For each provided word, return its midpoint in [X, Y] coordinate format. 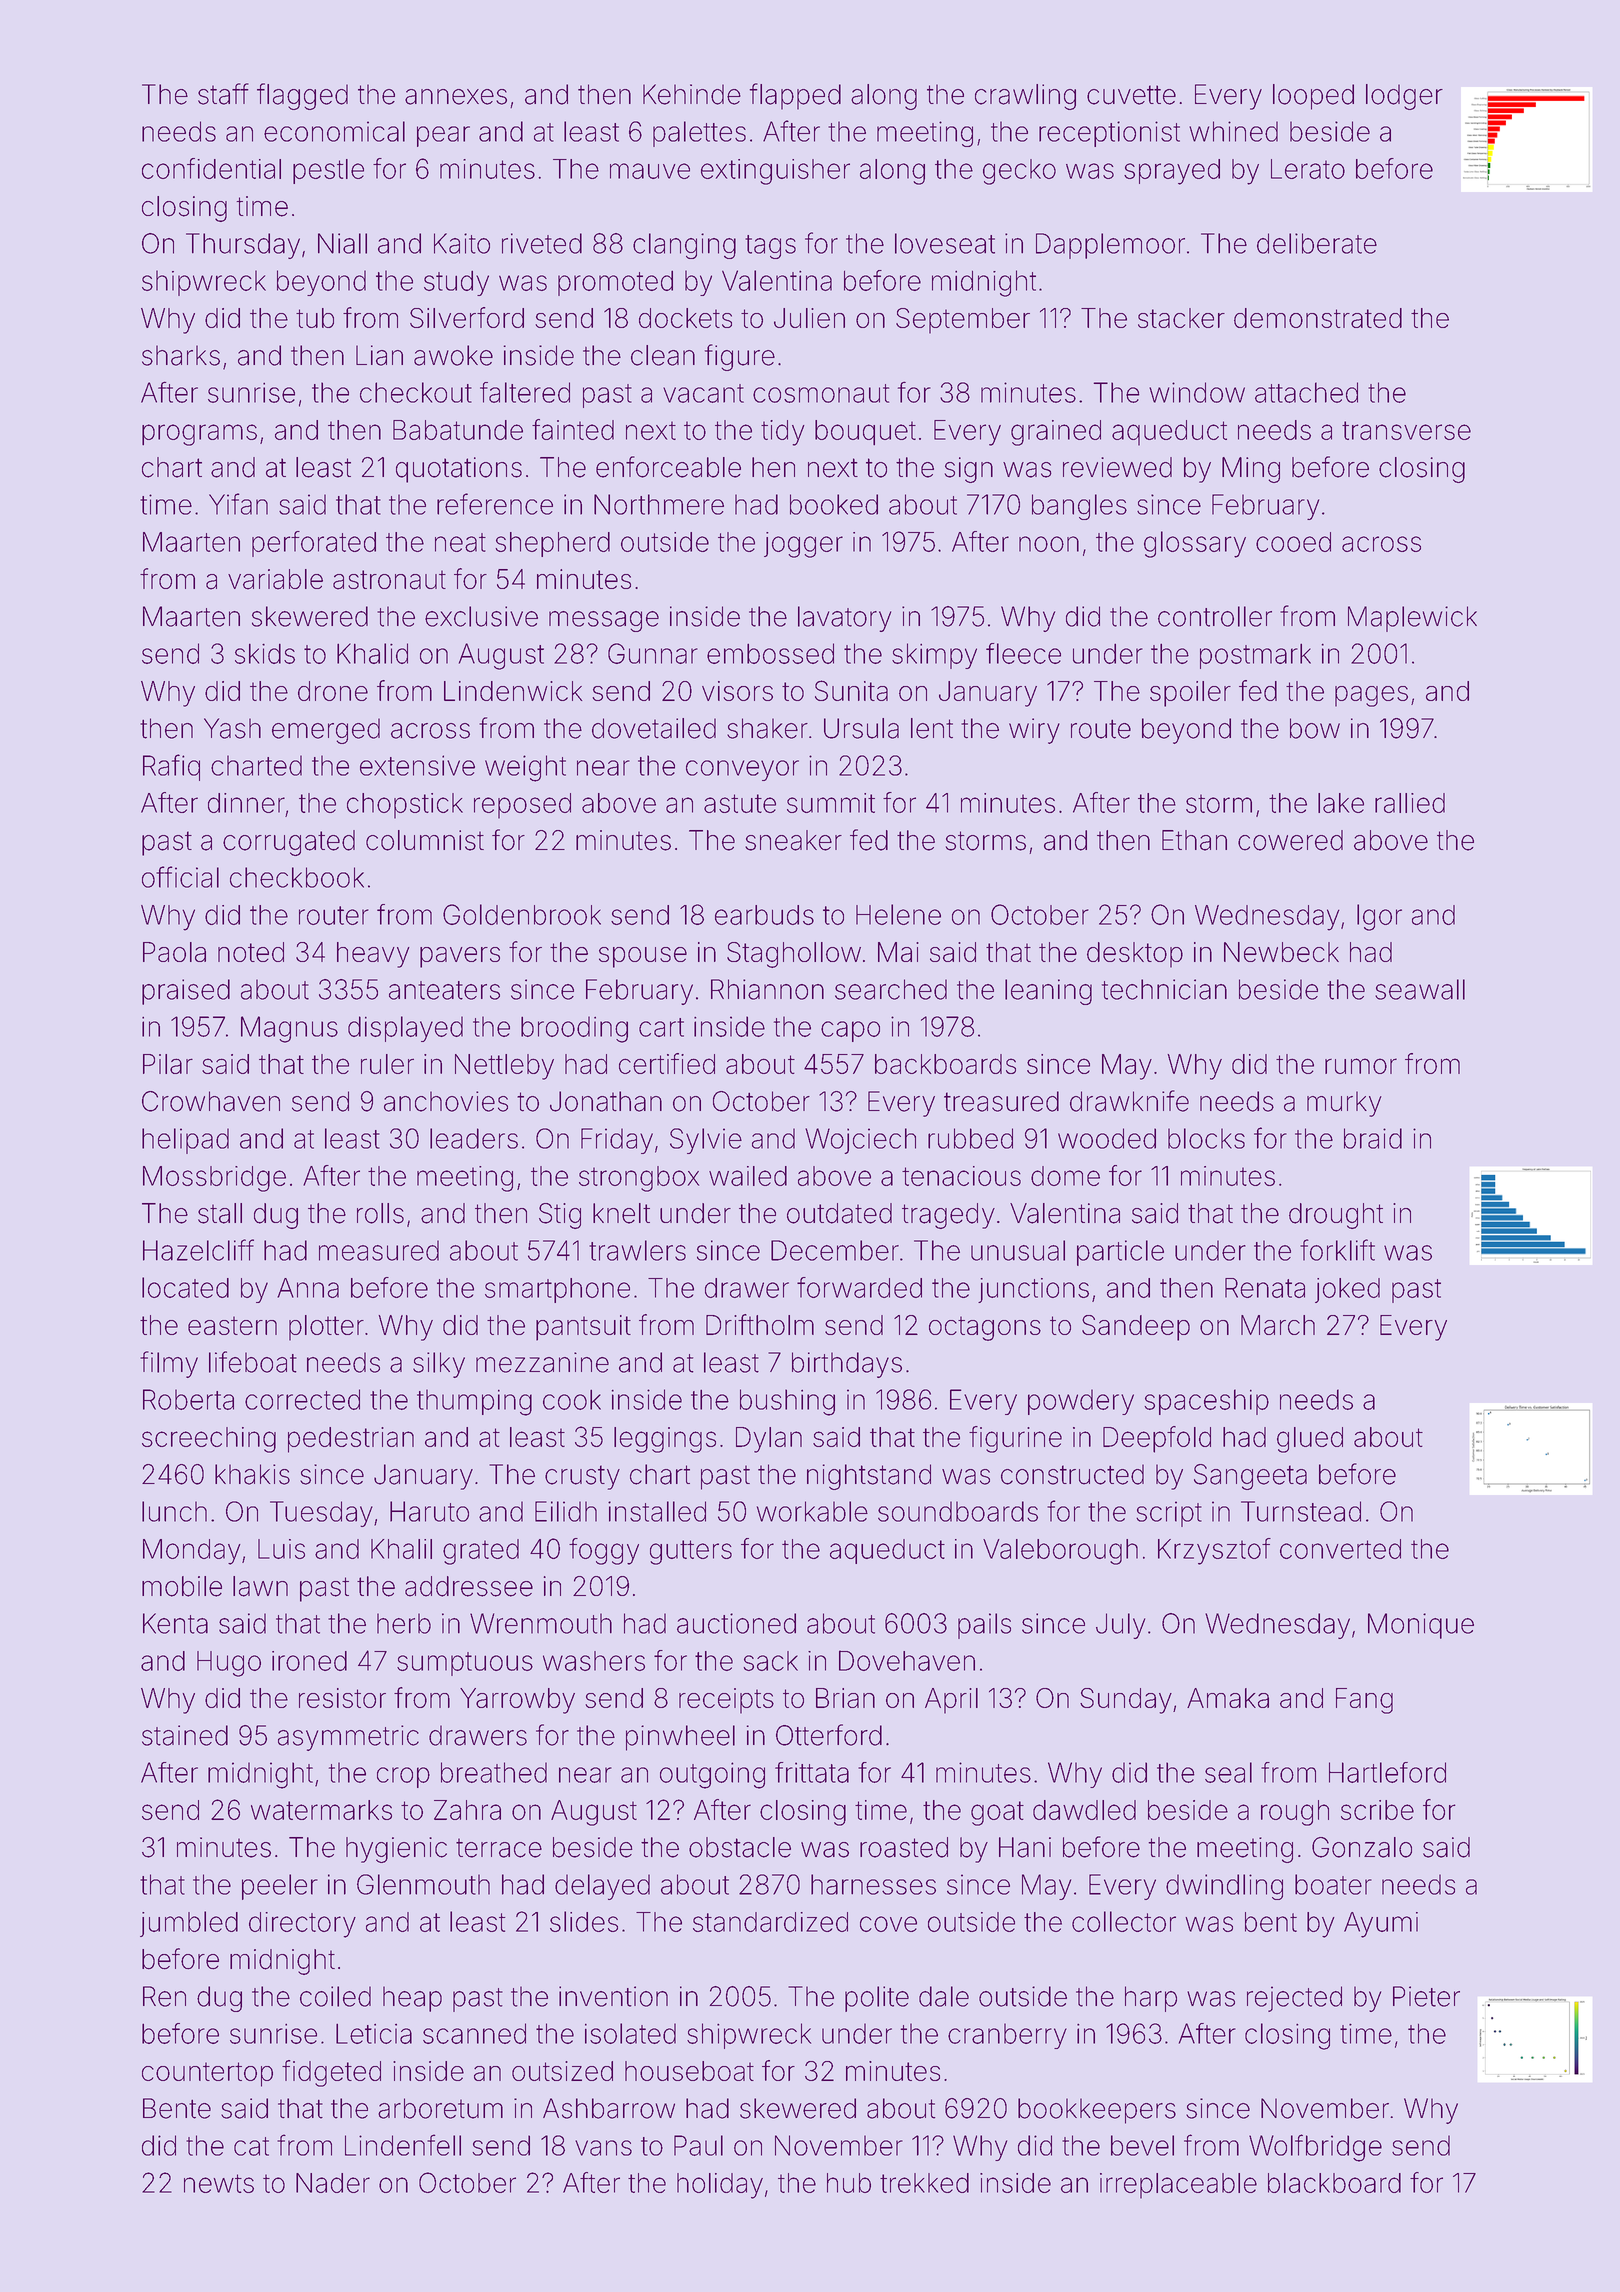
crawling [1025, 97]
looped [1313, 97]
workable [812, 1511]
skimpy [934, 656]
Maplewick [1412, 619]
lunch [174, 1511]
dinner [246, 803]
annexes [456, 97]
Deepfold [1157, 1439]
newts [219, 2183]
